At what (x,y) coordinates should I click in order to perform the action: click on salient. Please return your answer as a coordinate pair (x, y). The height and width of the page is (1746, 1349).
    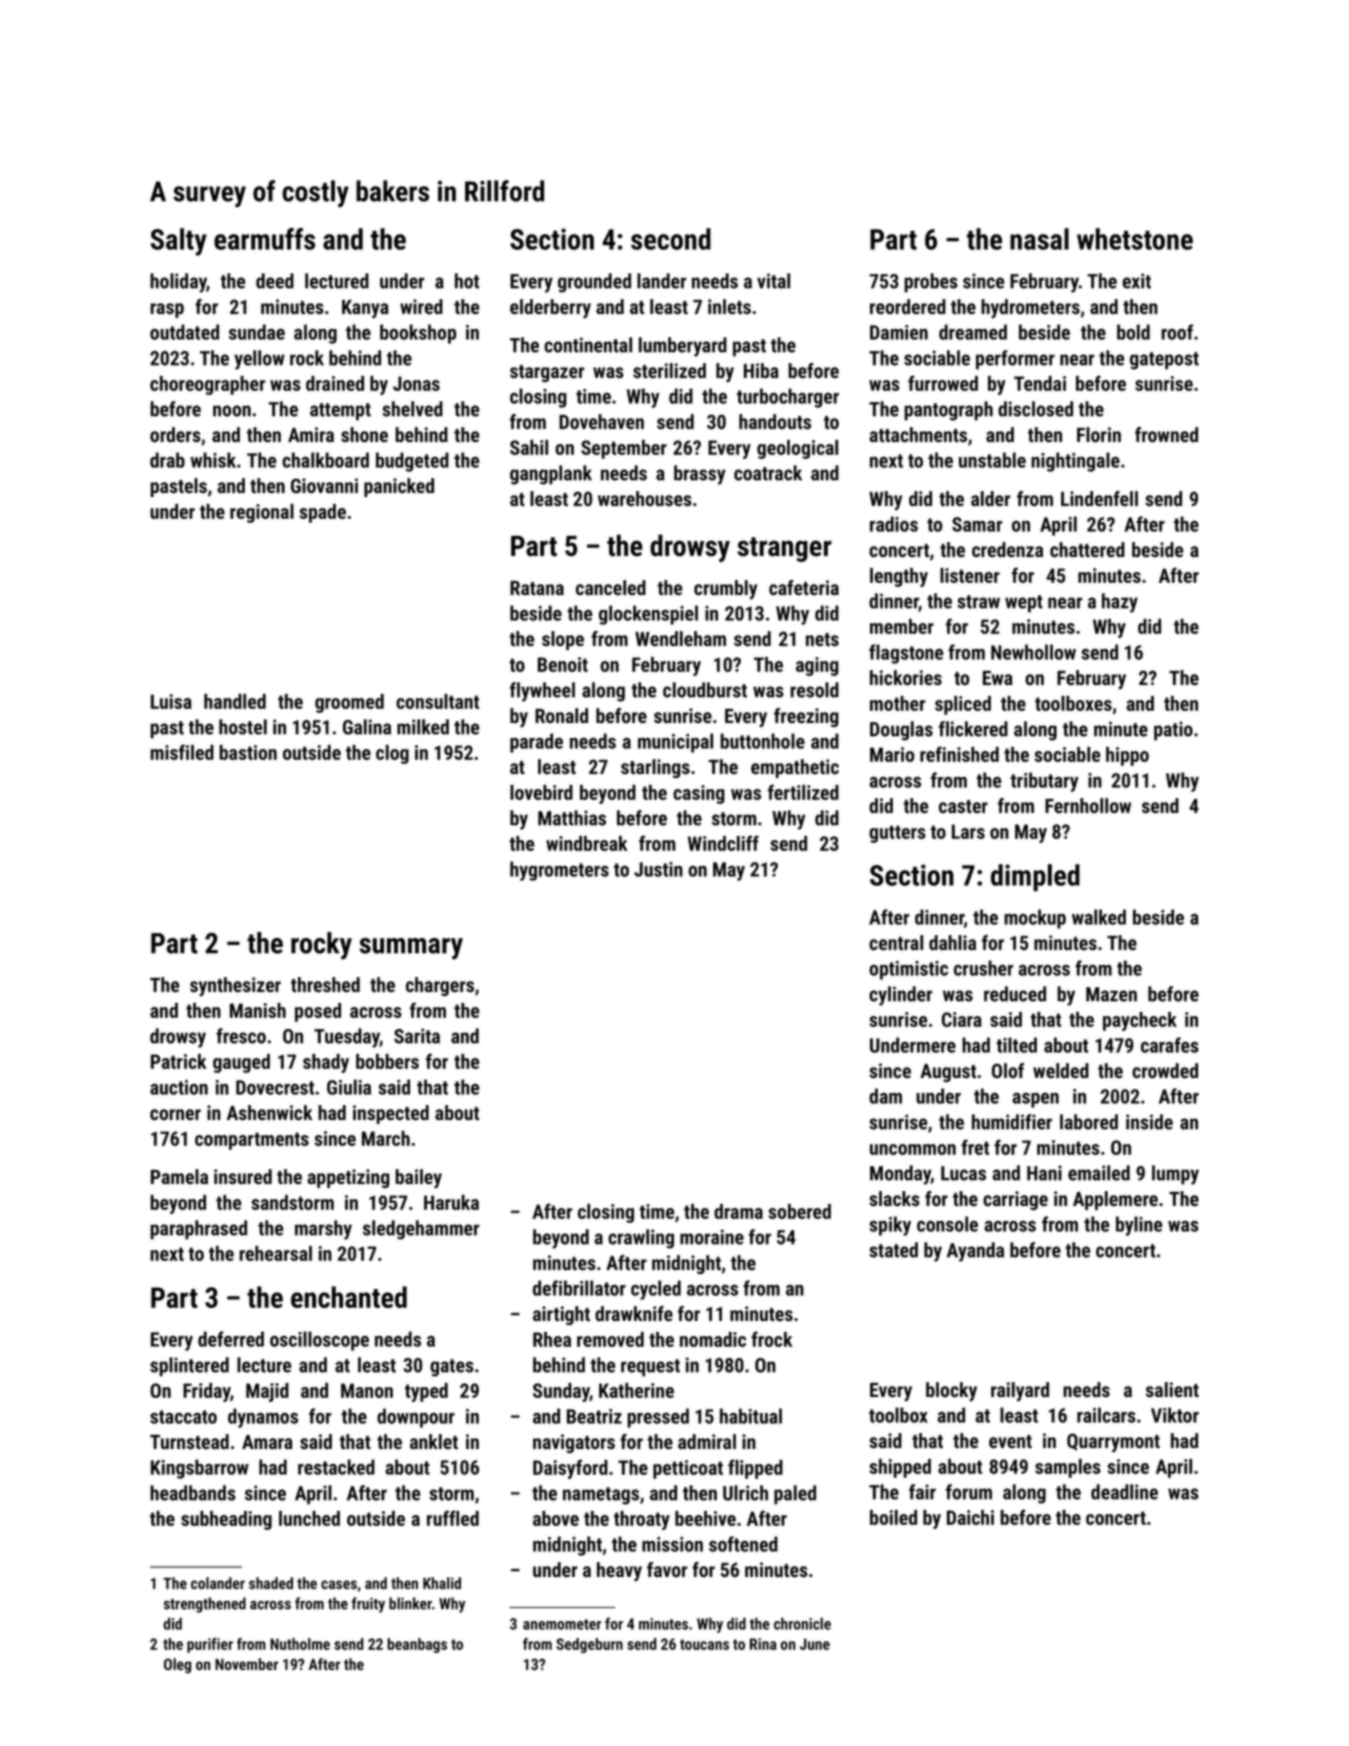
    Looking at the image, I should click on (1172, 1389).
